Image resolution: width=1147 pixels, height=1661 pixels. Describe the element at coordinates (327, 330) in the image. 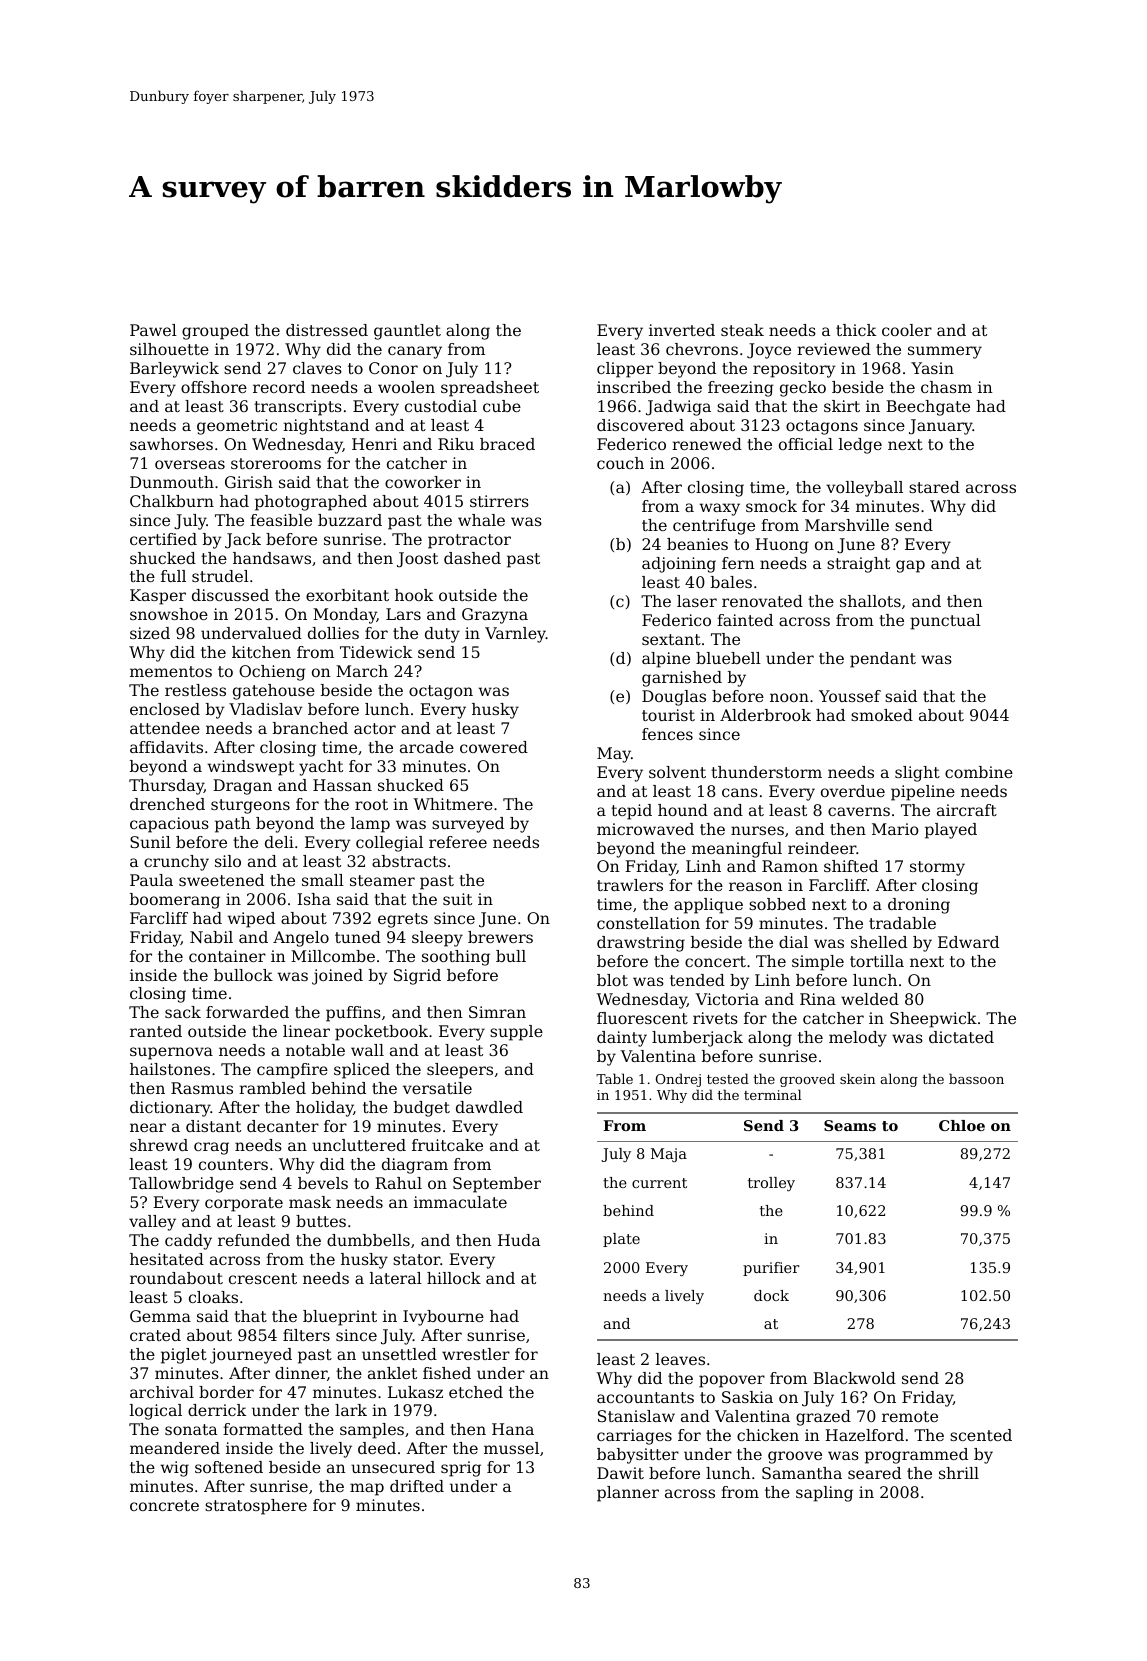

I see `distressed` at that location.
